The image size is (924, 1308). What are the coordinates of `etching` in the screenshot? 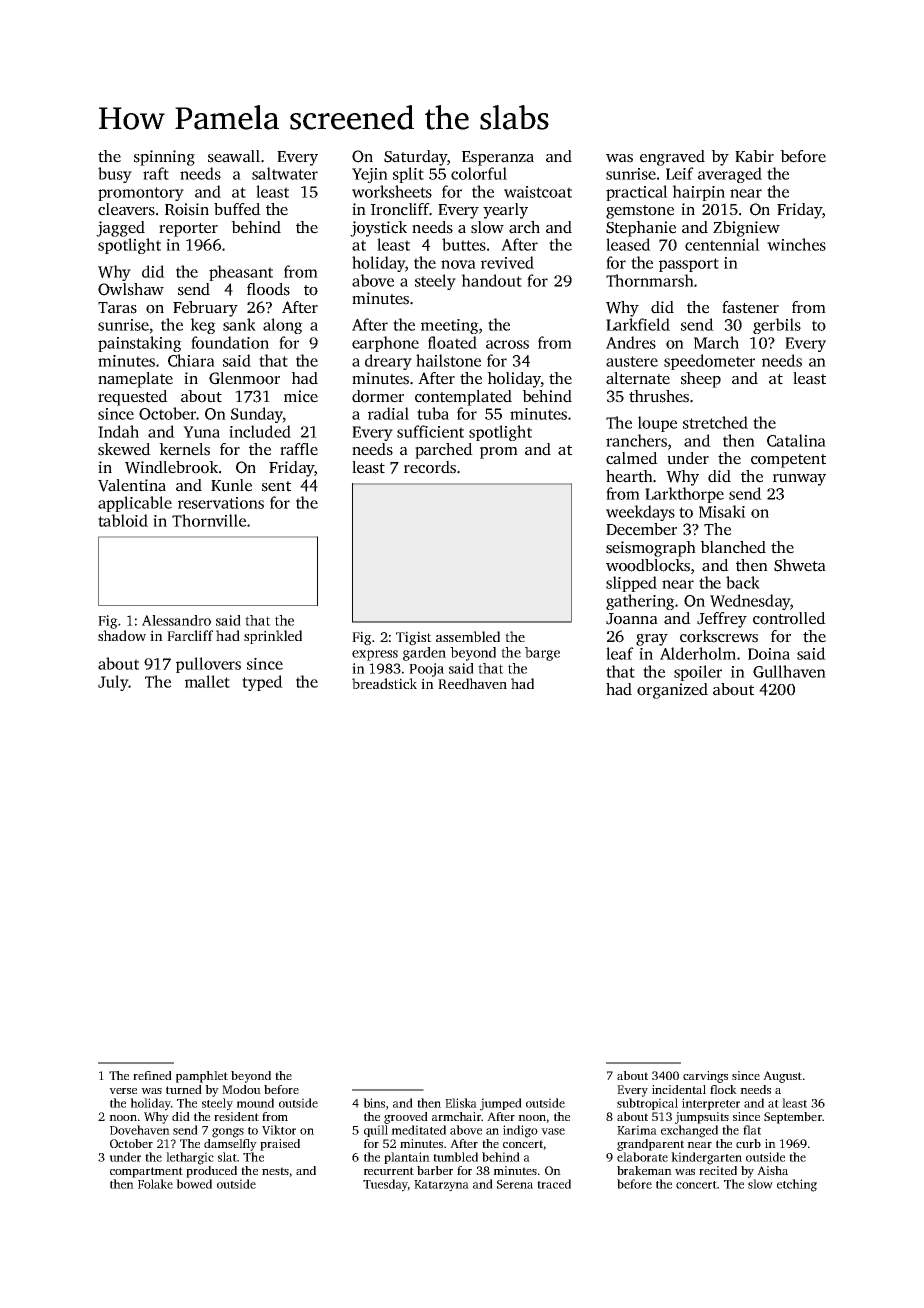 It's located at (797, 1185).
